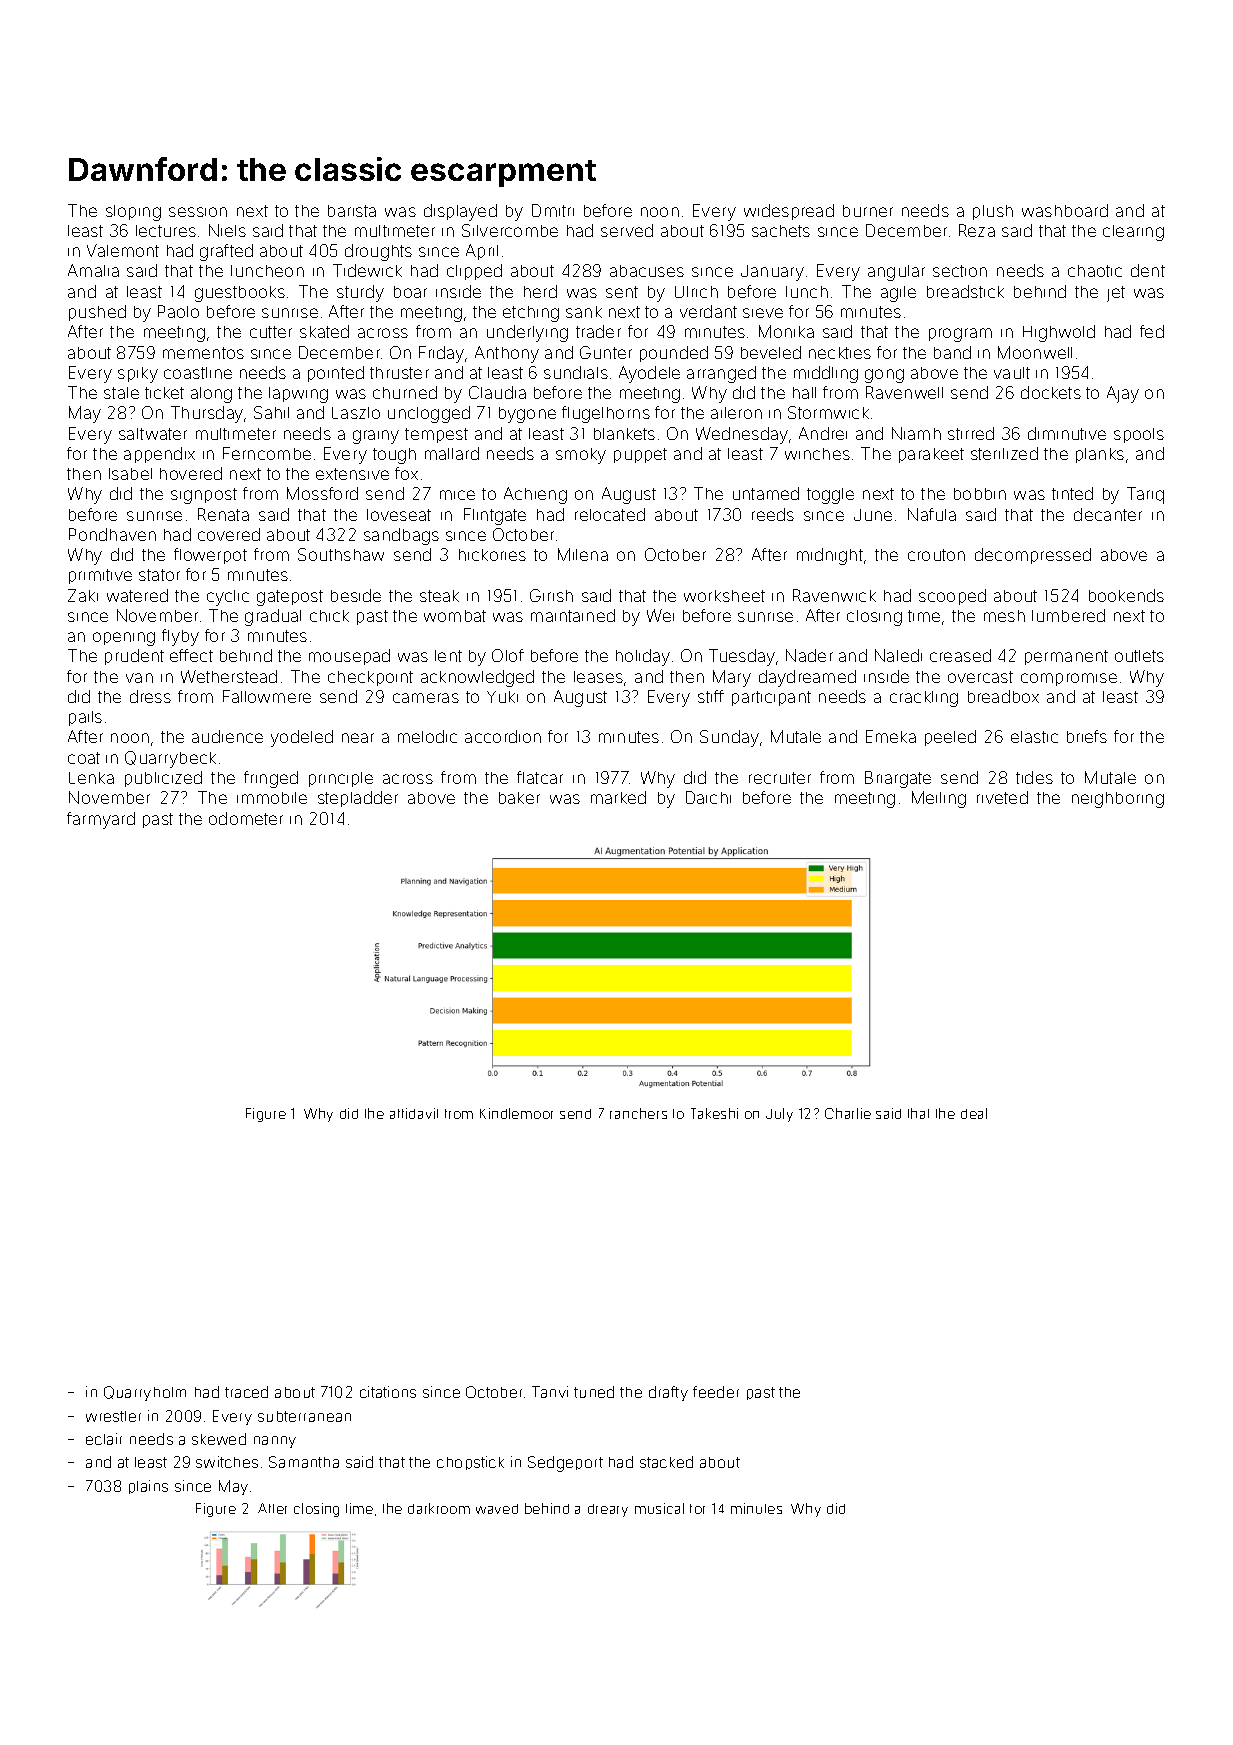  Describe the element at coordinates (608, 1510) in the screenshot. I see `dreary` at that location.
